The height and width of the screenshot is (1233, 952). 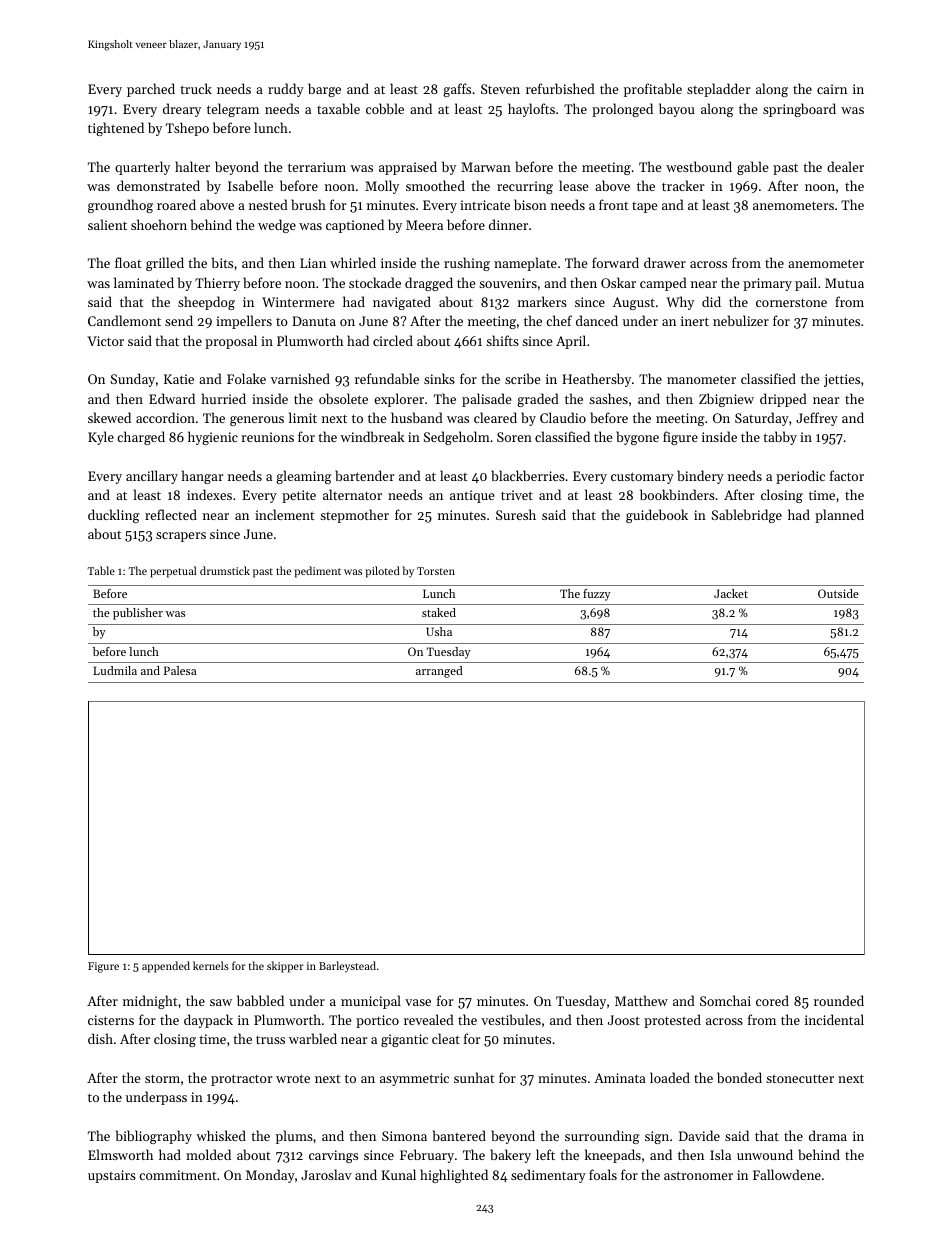 I want to click on skipper, so click(x=285, y=967).
